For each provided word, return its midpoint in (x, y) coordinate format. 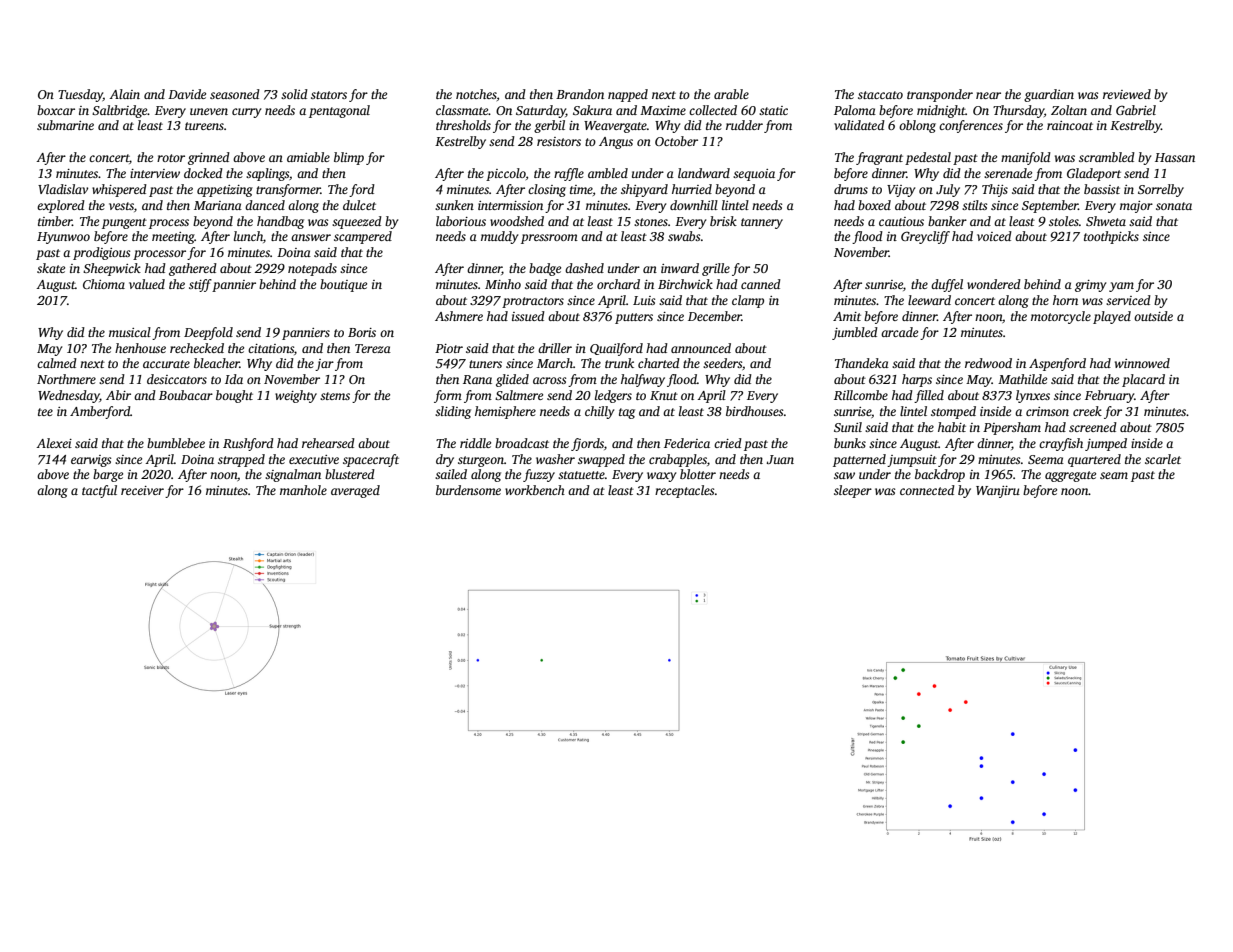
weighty (296, 396)
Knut (664, 395)
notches (476, 94)
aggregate (1070, 476)
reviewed (1127, 94)
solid (294, 94)
